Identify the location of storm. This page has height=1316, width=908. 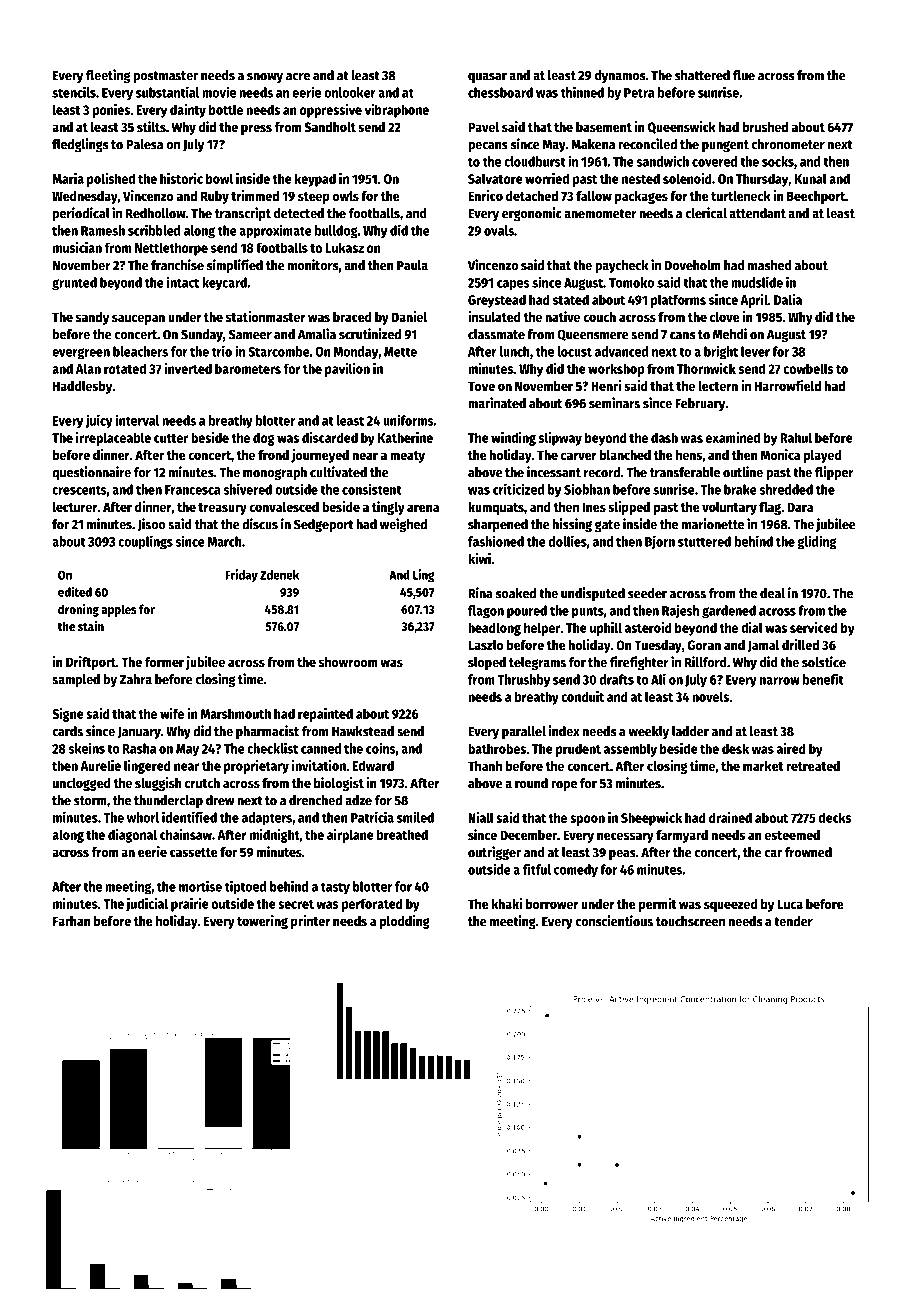
(90, 801).
